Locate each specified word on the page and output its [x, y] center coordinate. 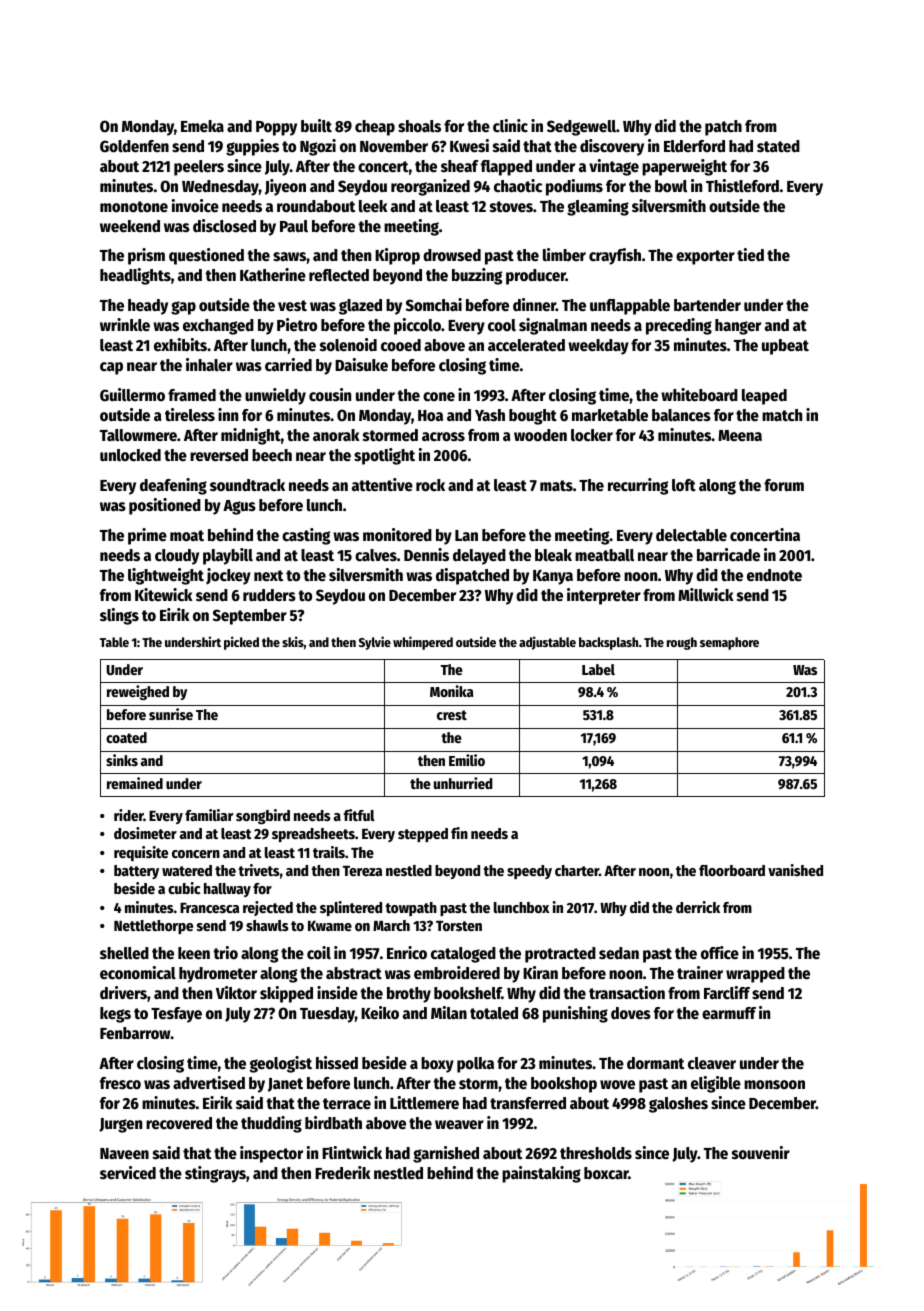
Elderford [694, 146]
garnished [446, 1154]
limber [564, 255]
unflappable [630, 307]
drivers [123, 993]
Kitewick [164, 595]
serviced [128, 1173]
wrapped [755, 975]
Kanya [553, 577]
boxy [437, 1065]
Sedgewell [581, 128]
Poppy [276, 128]
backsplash [608, 643]
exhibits [180, 345]
